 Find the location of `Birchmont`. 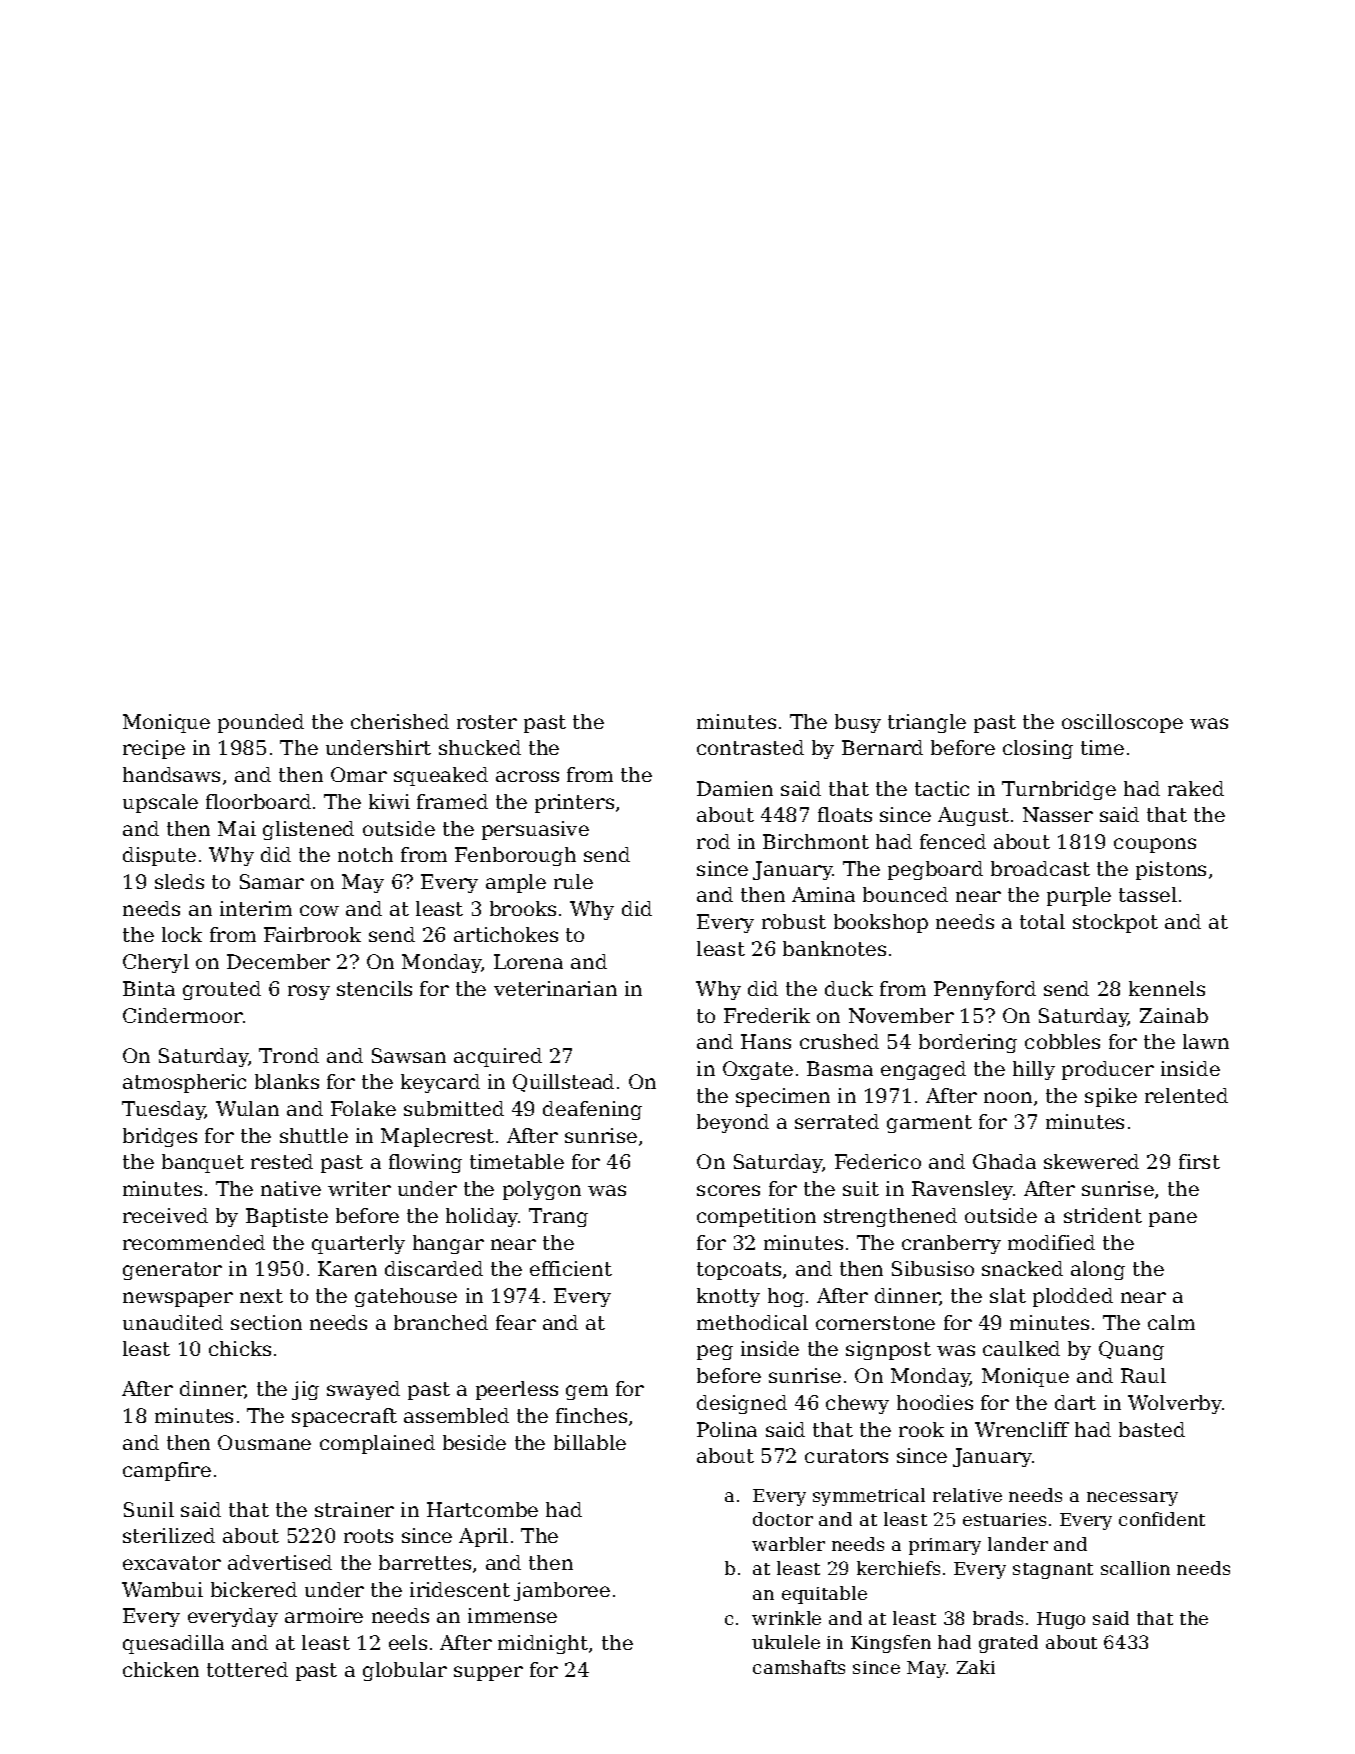

Birchmont is located at coordinates (816, 841).
